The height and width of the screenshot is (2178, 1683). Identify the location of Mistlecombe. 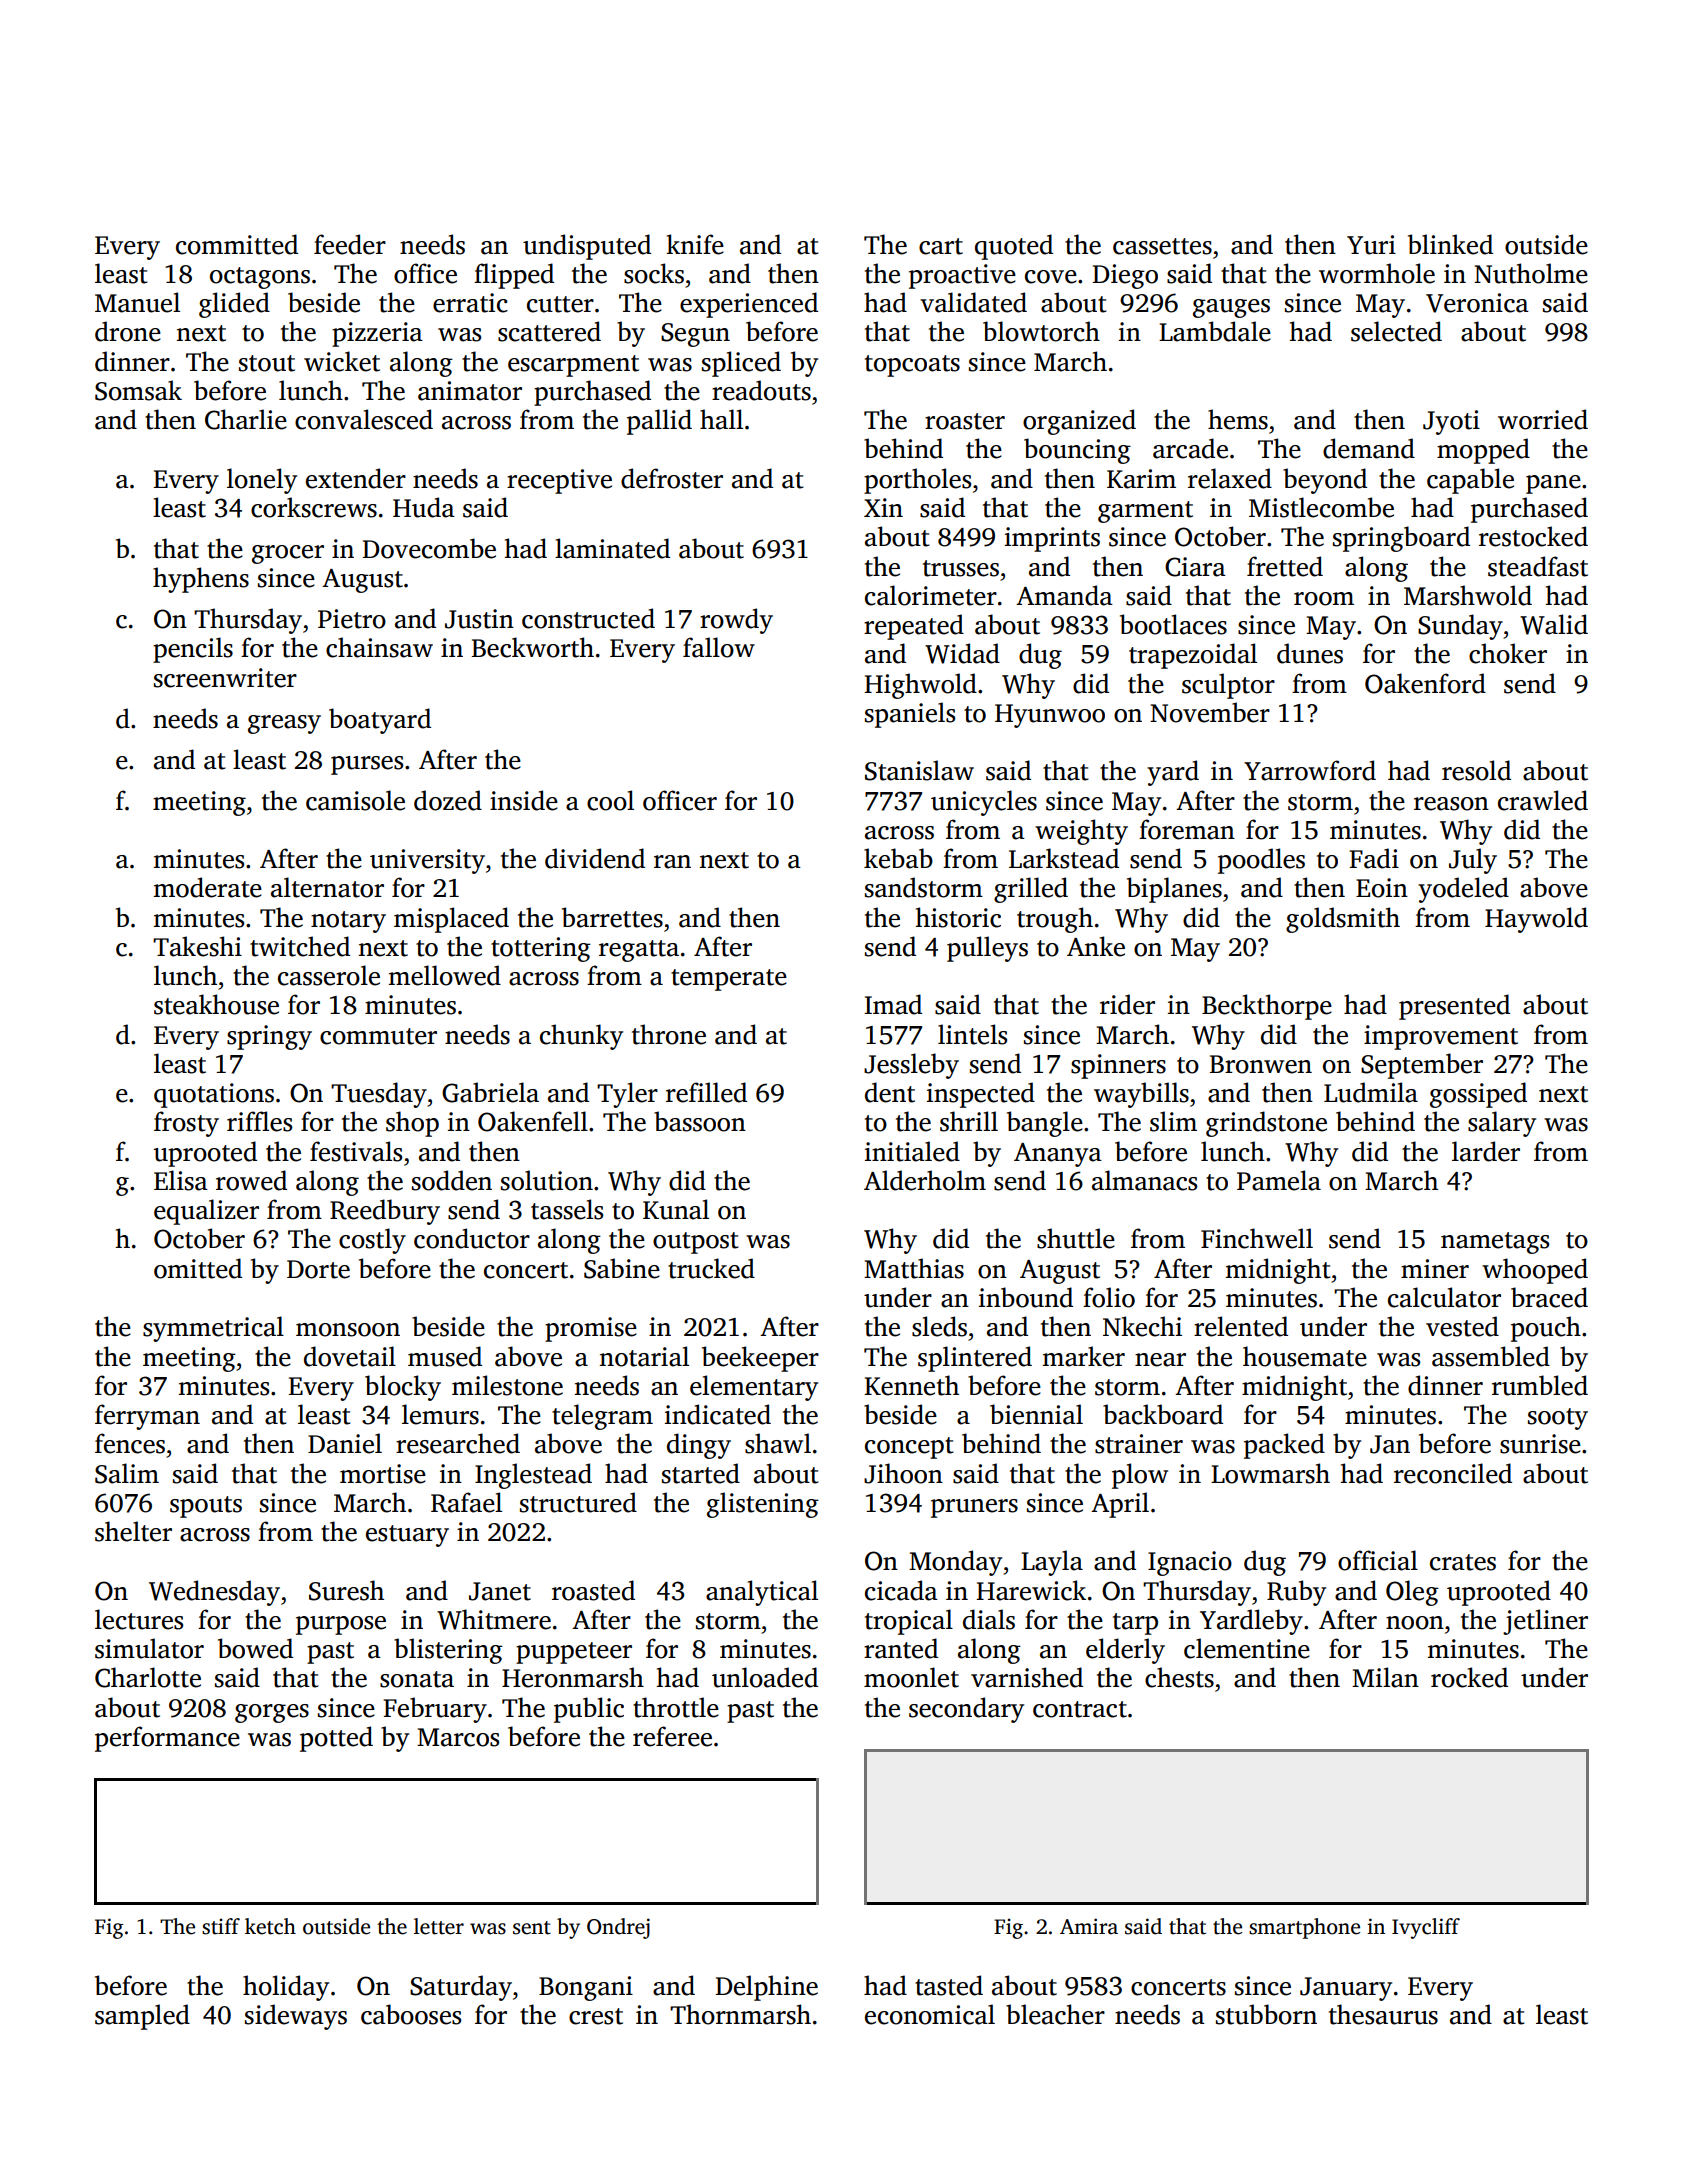
(1321, 507).
